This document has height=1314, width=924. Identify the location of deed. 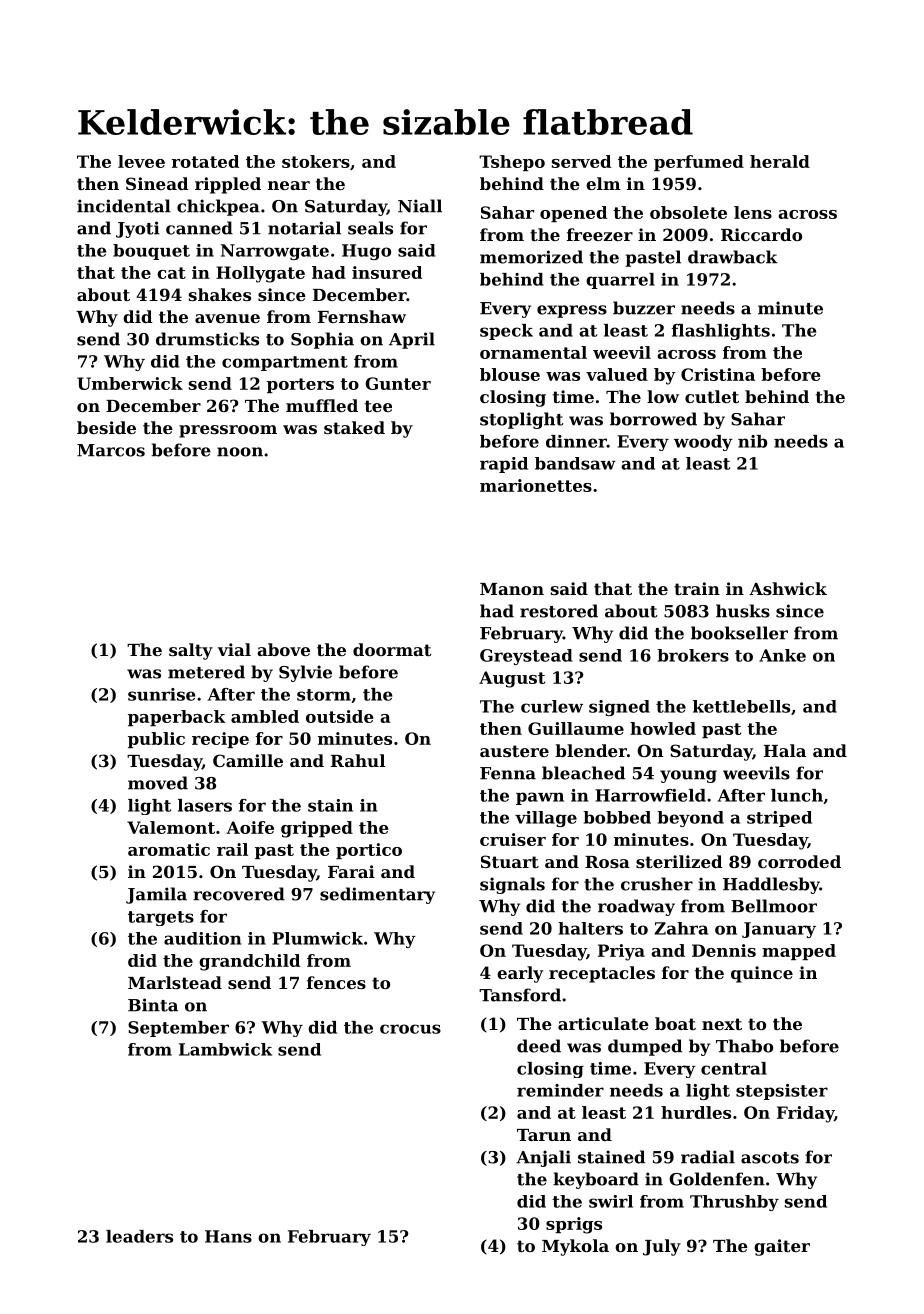
(539, 1046).
